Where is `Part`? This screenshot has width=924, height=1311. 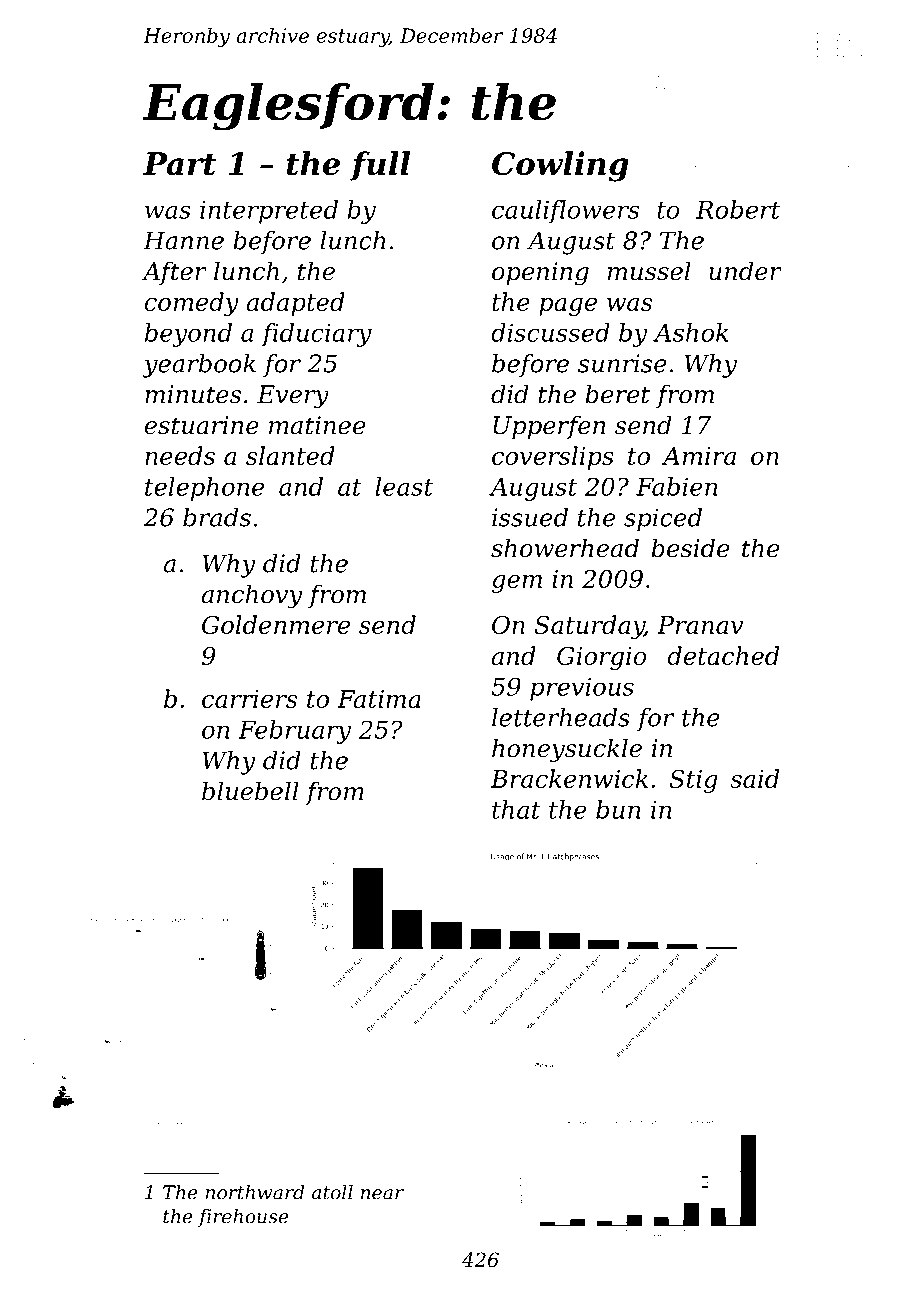 Part is located at coordinates (179, 163).
